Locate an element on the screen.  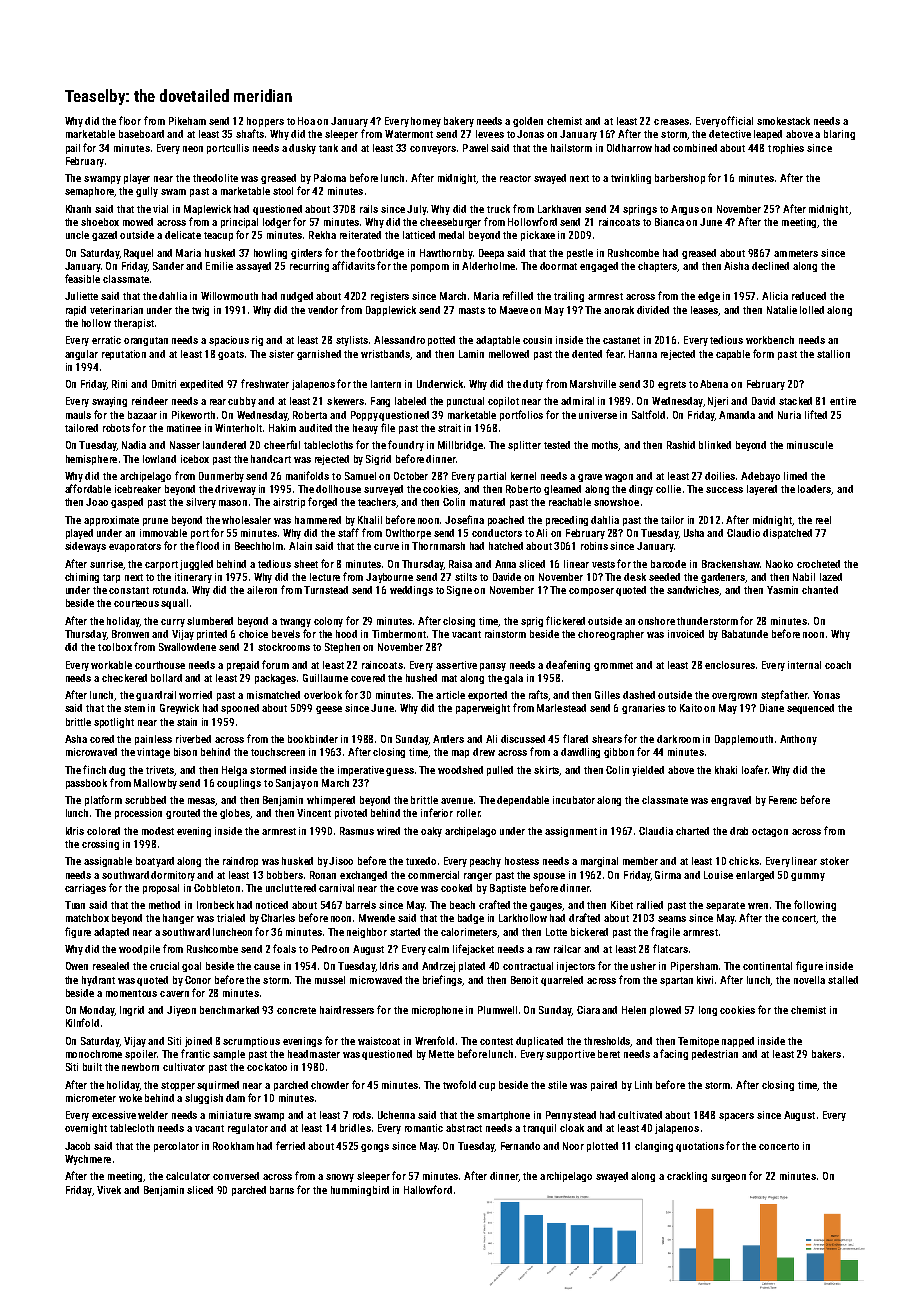
Vivek is located at coordinates (109, 1190).
